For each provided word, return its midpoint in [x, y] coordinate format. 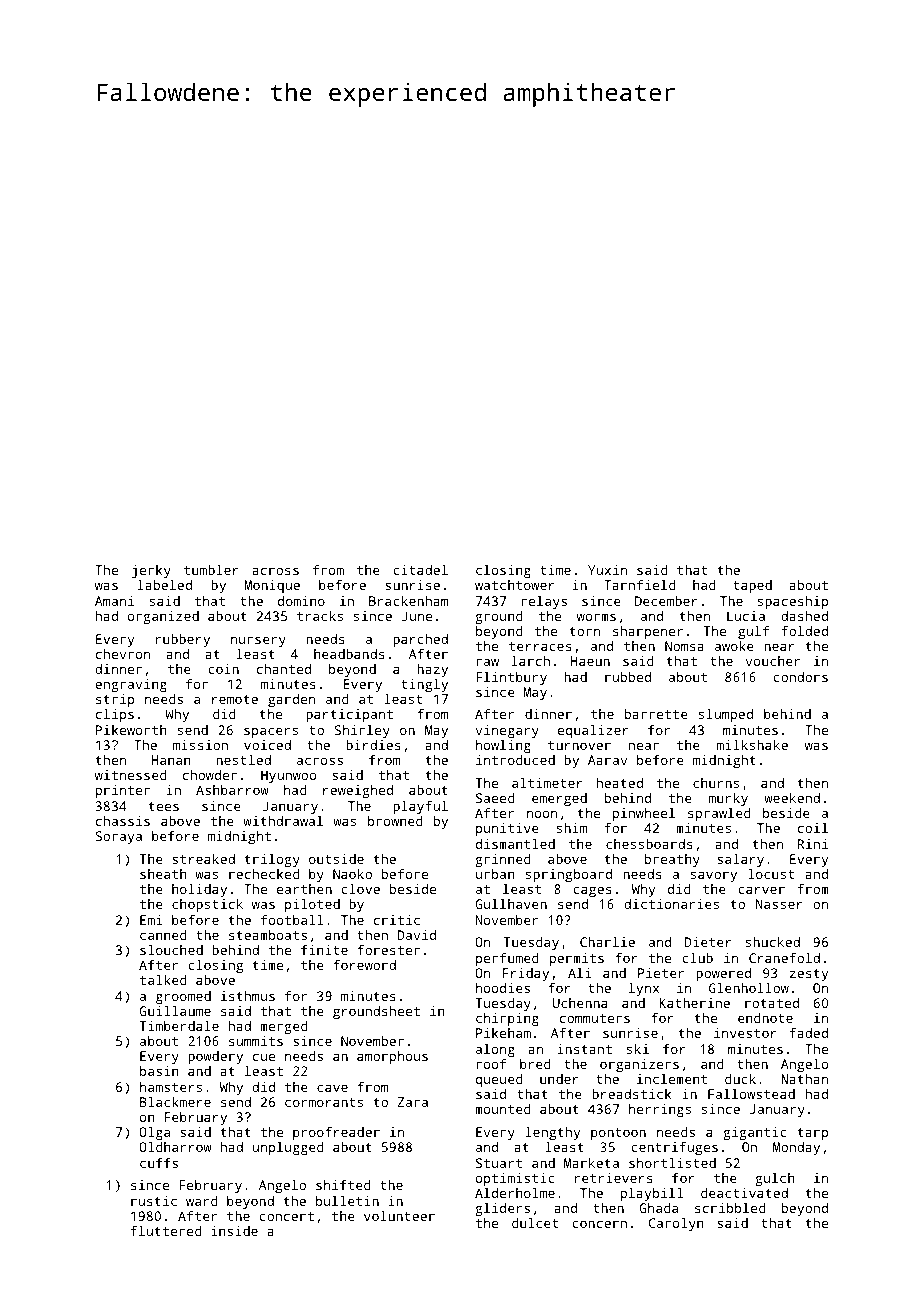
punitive [507, 829]
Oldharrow [175, 1147]
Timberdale [179, 1026]
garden [291, 700]
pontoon [618, 1134]
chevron [123, 654]
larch [531, 661]
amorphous [392, 1057]
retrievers [614, 1178]
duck [740, 1079]
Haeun [590, 661]
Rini [813, 844]
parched [420, 640]
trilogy [272, 860]
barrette [656, 714]
